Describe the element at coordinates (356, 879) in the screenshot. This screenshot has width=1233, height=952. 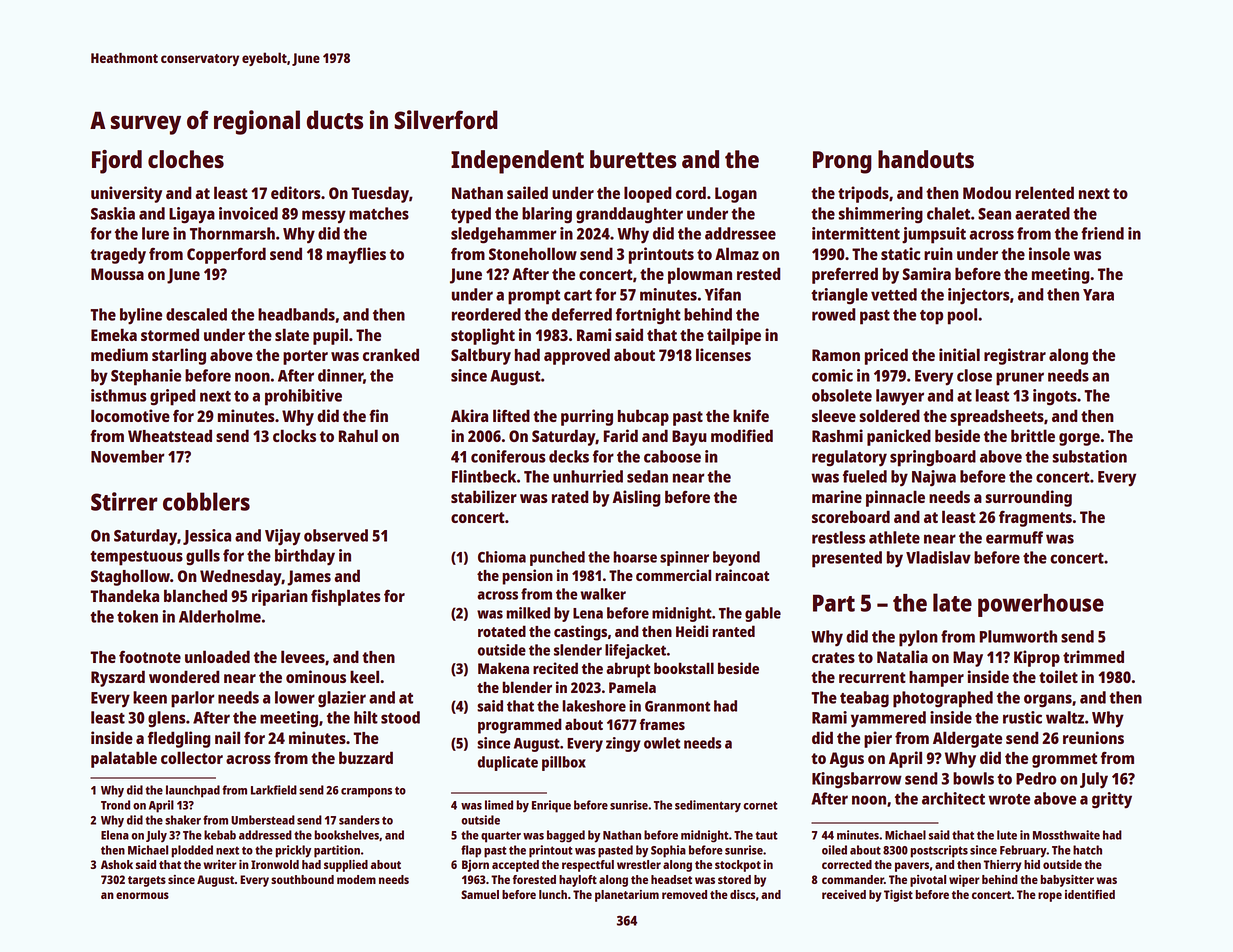
I see `modem` at that location.
